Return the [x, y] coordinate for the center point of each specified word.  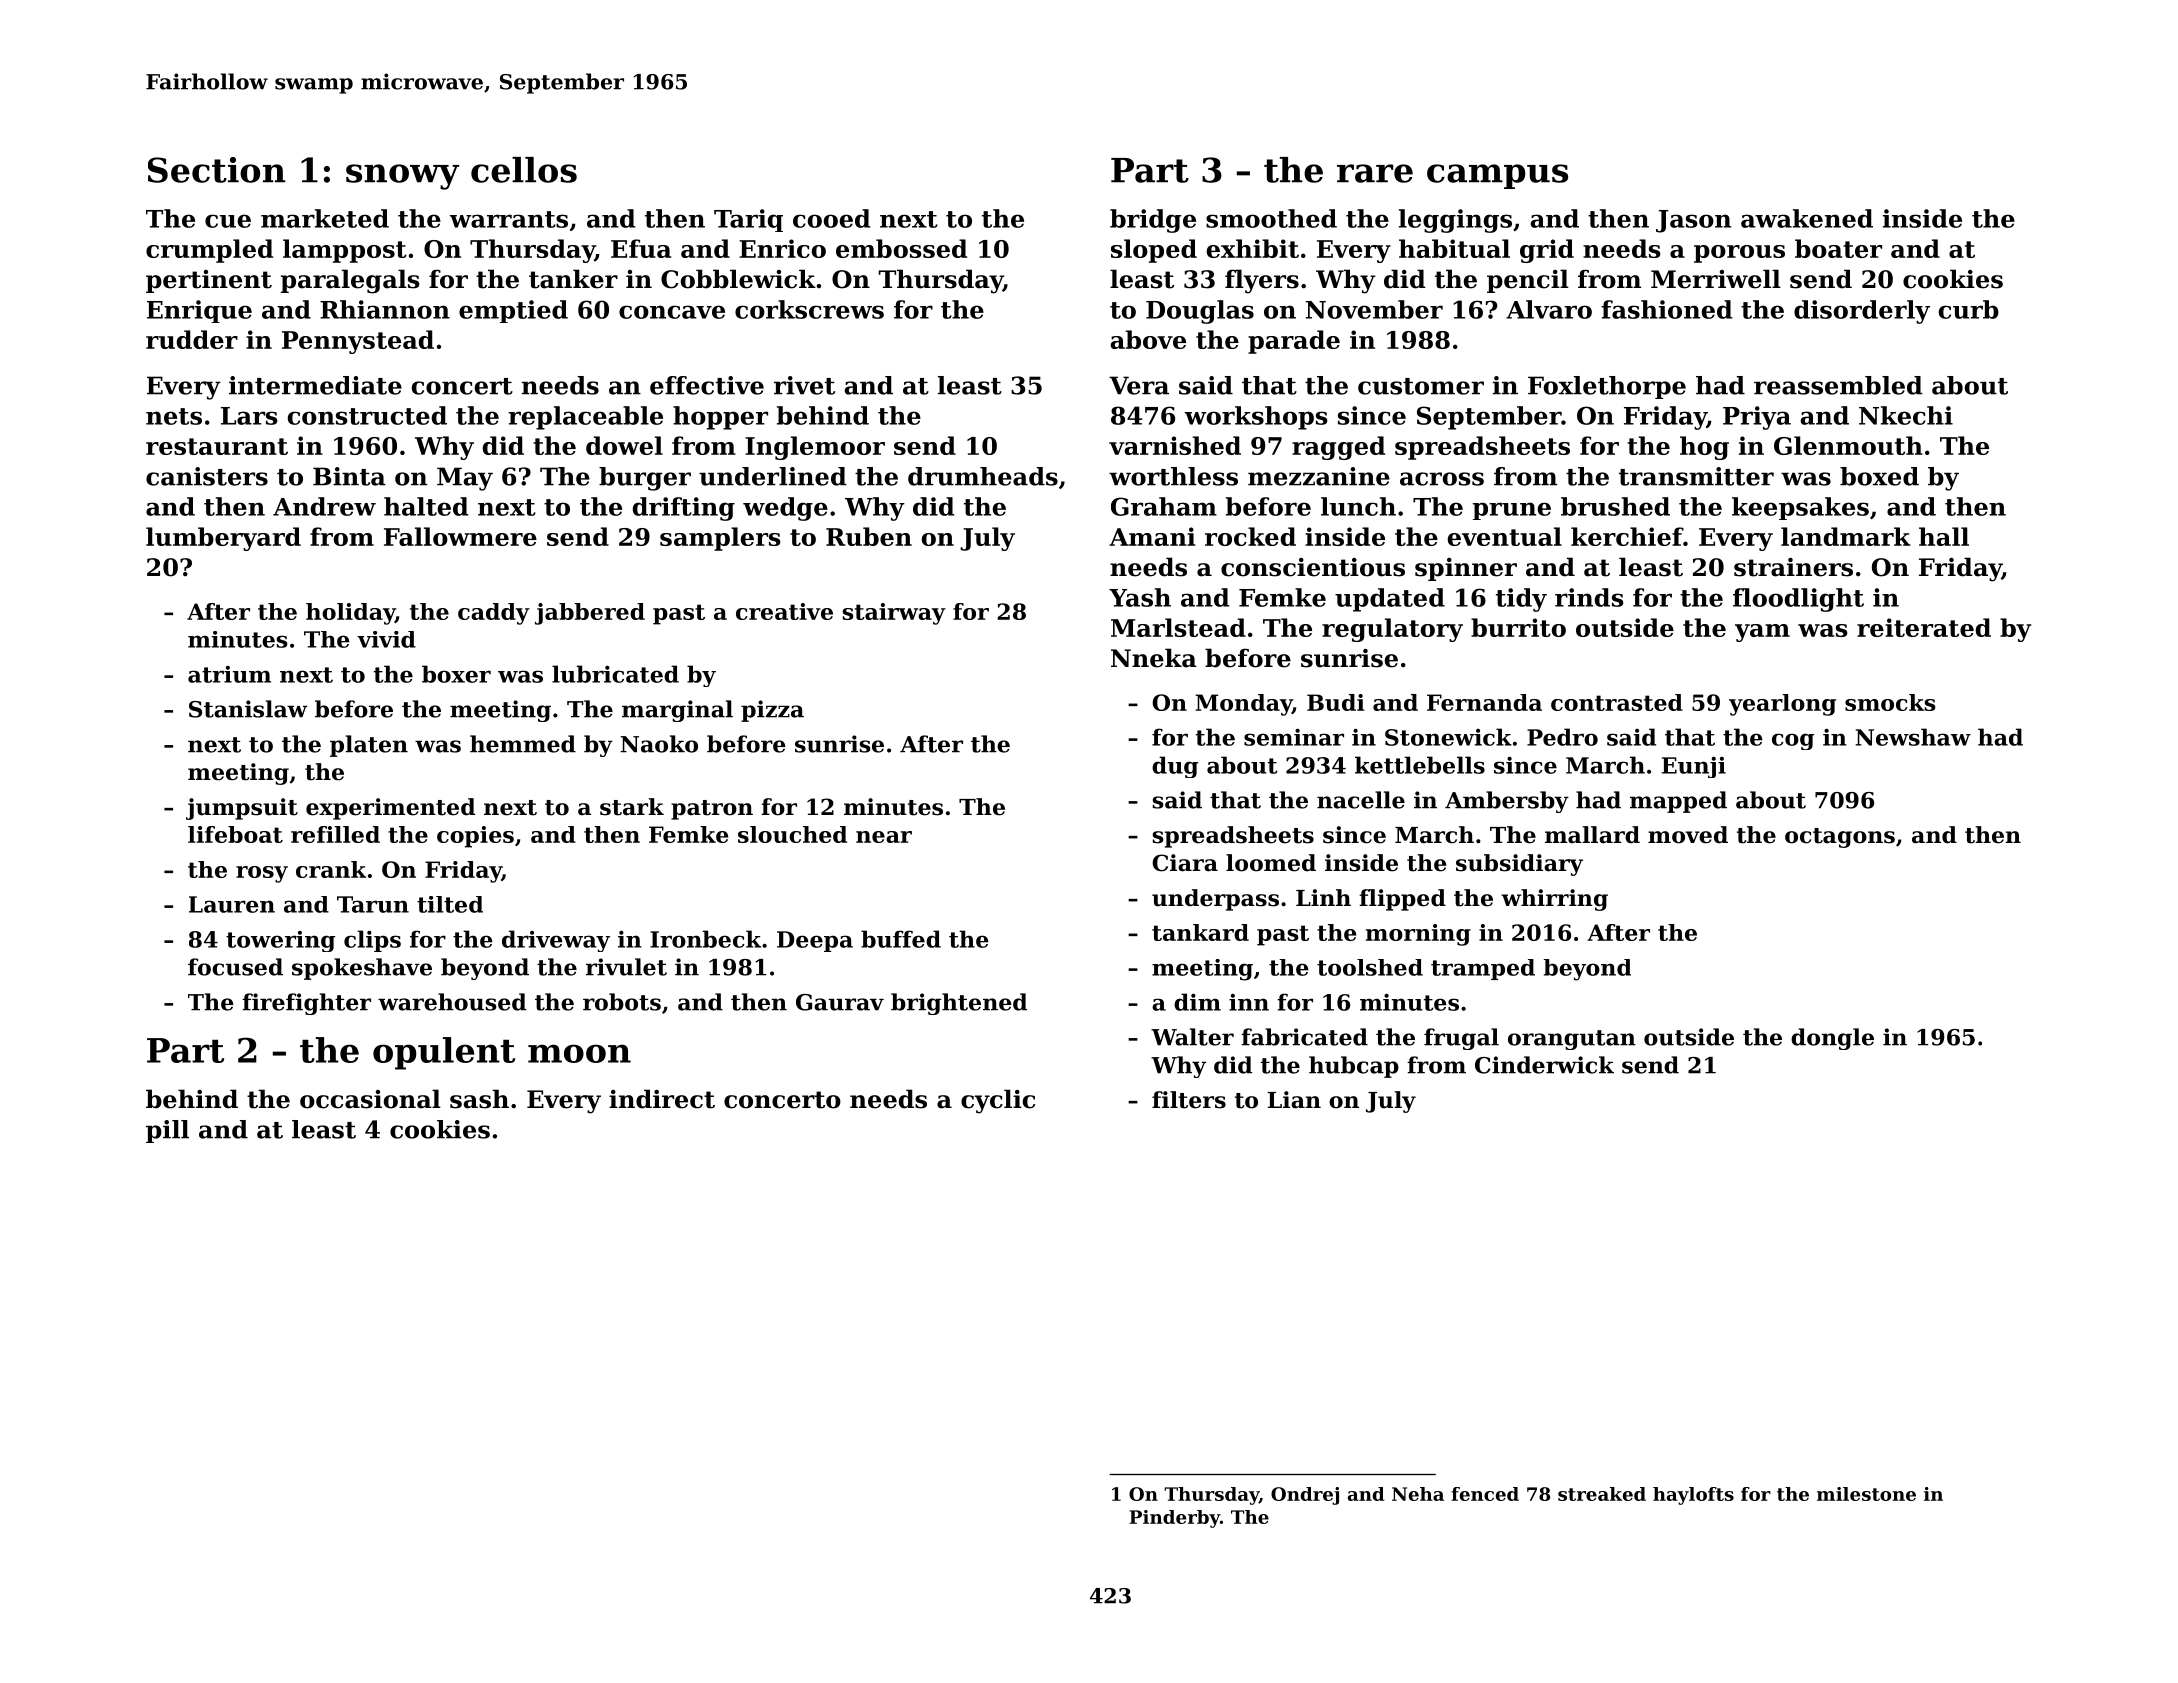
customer [1421, 386]
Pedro [1562, 737]
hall [1944, 536]
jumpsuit [242, 809]
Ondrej [1305, 1496]
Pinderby [1174, 1519]
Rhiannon [385, 309]
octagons [1840, 838]
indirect [662, 1099]
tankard [1200, 932]
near [884, 837]
